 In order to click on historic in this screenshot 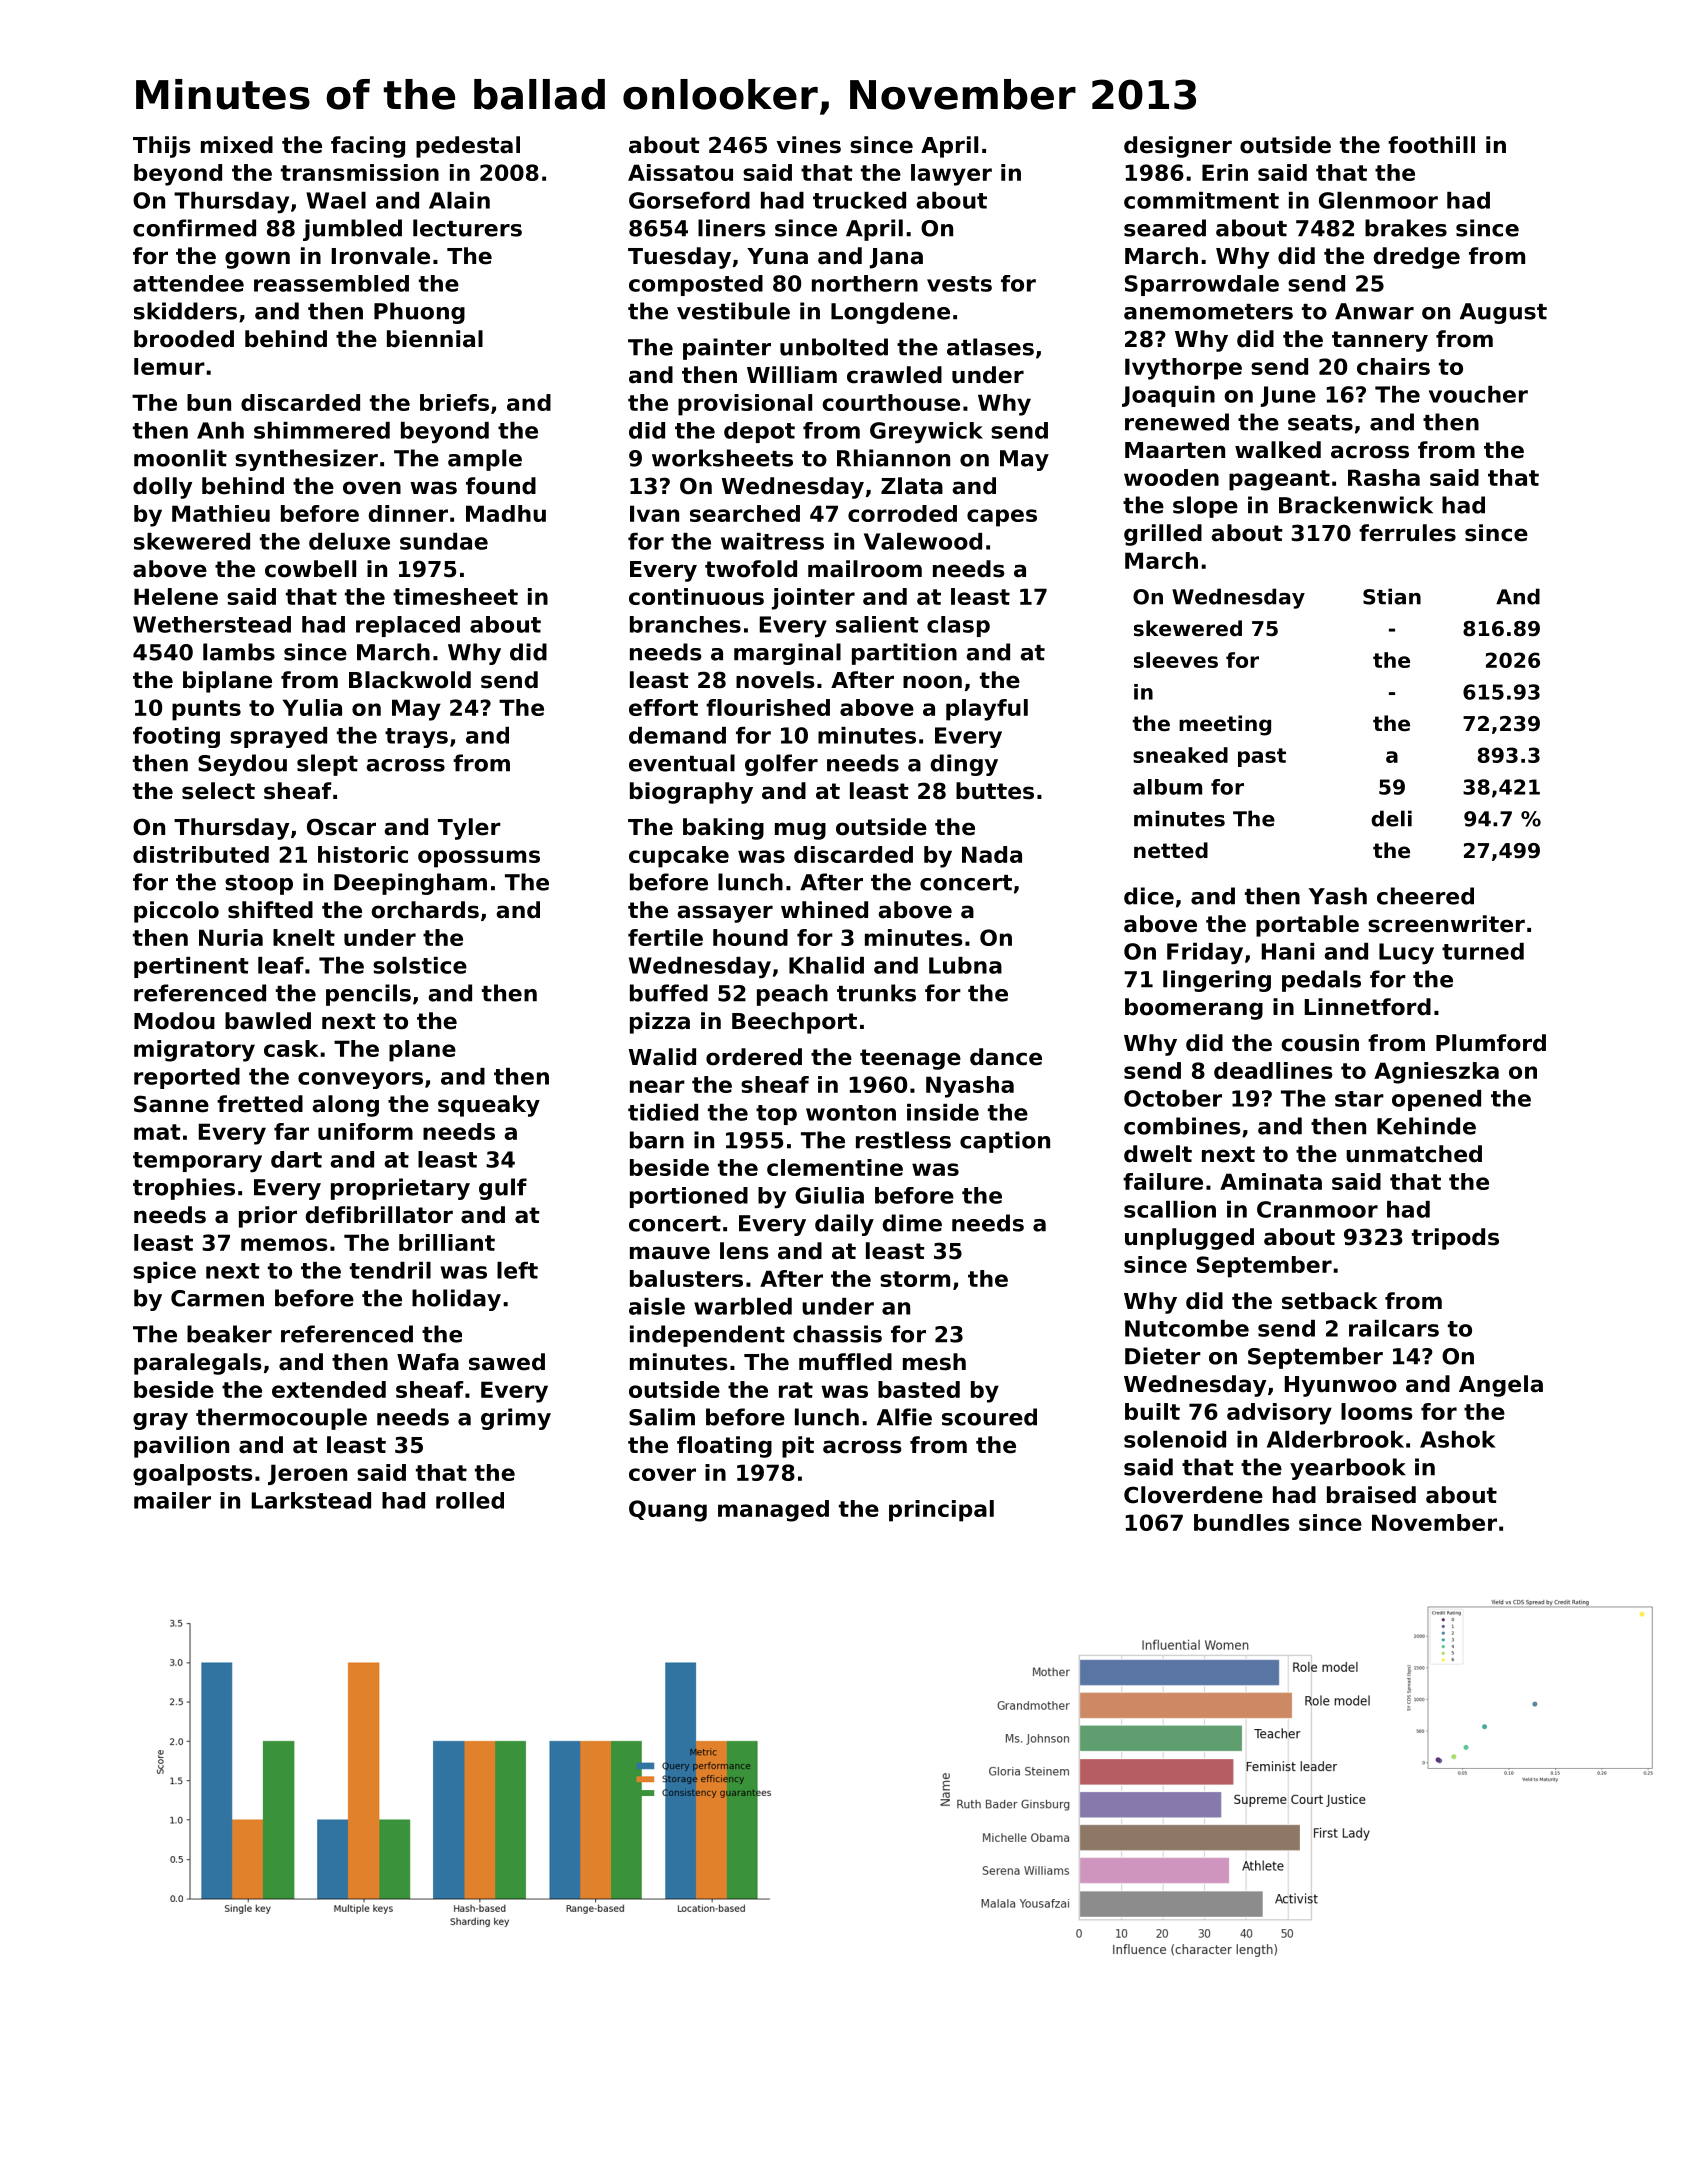, I will do `click(363, 854)`.
